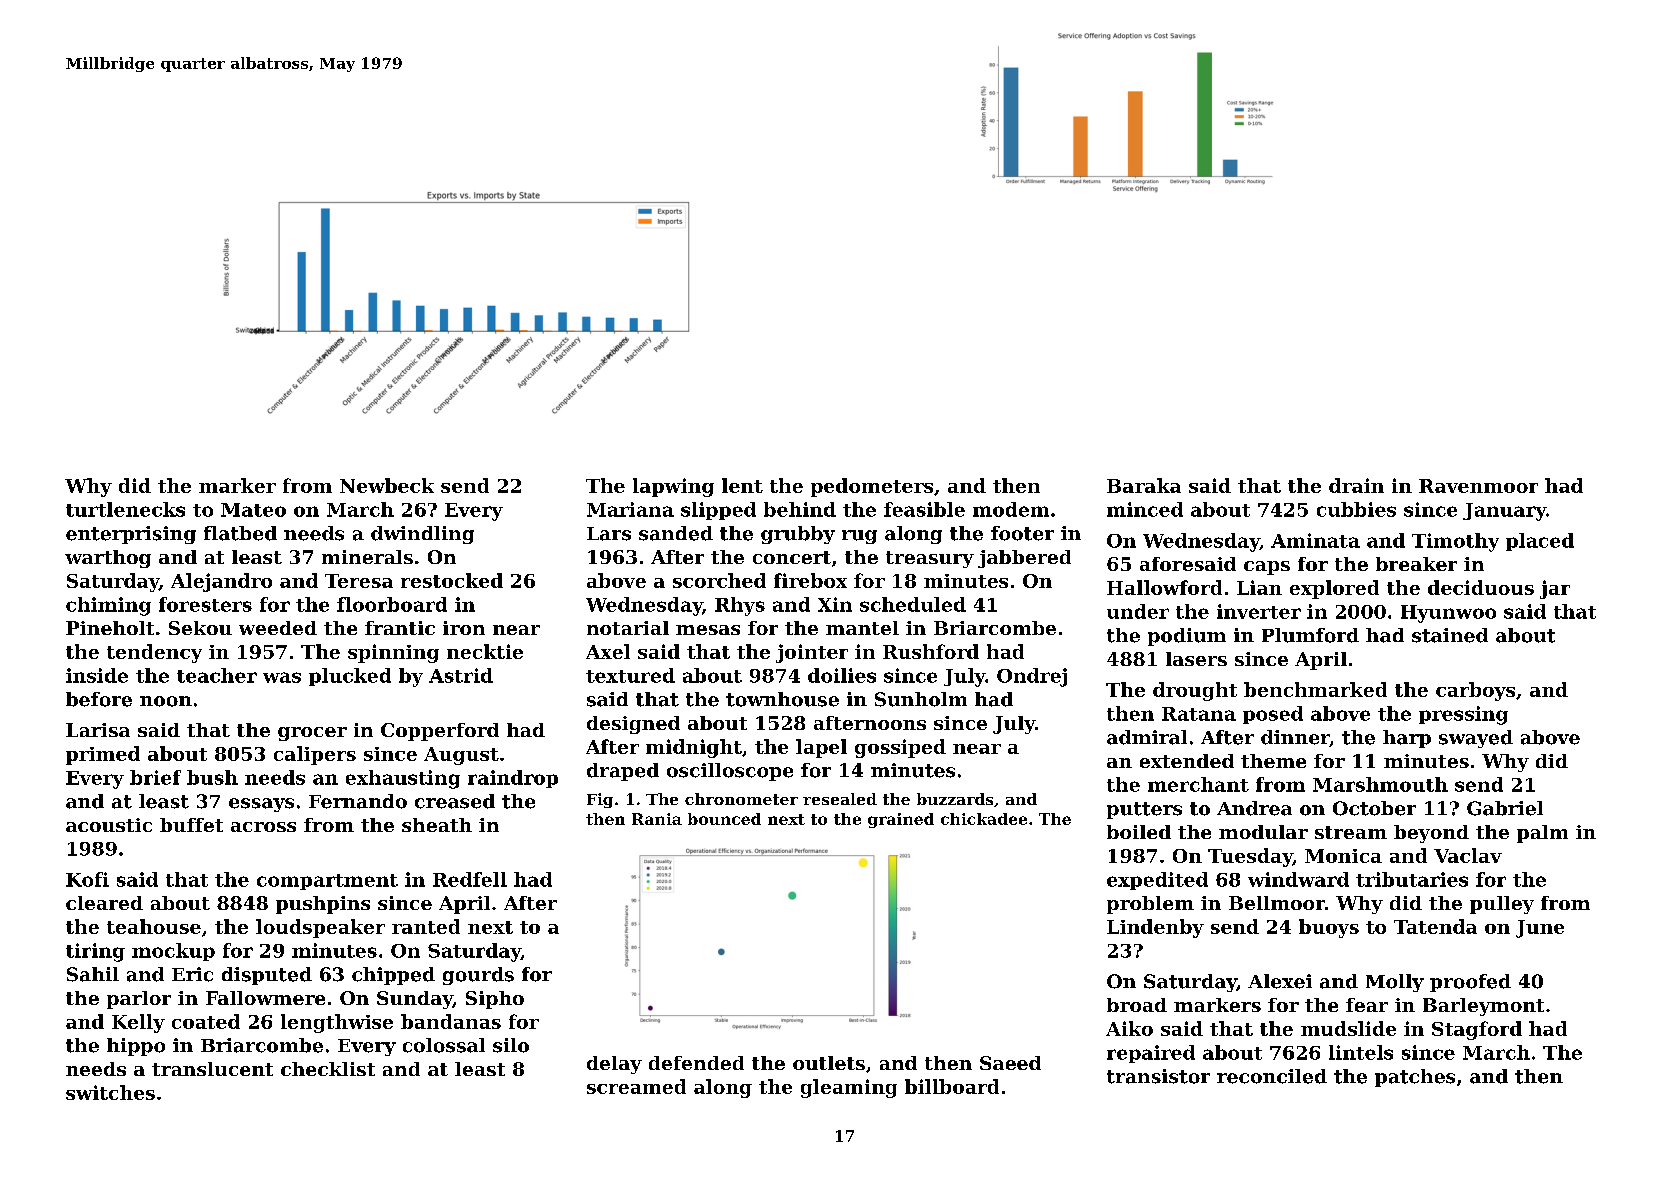 The height and width of the screenshot is (1179, 1668). Describe the element at coordinates (1144, 485) in the screenshot. I see `Baraka` at that location.
